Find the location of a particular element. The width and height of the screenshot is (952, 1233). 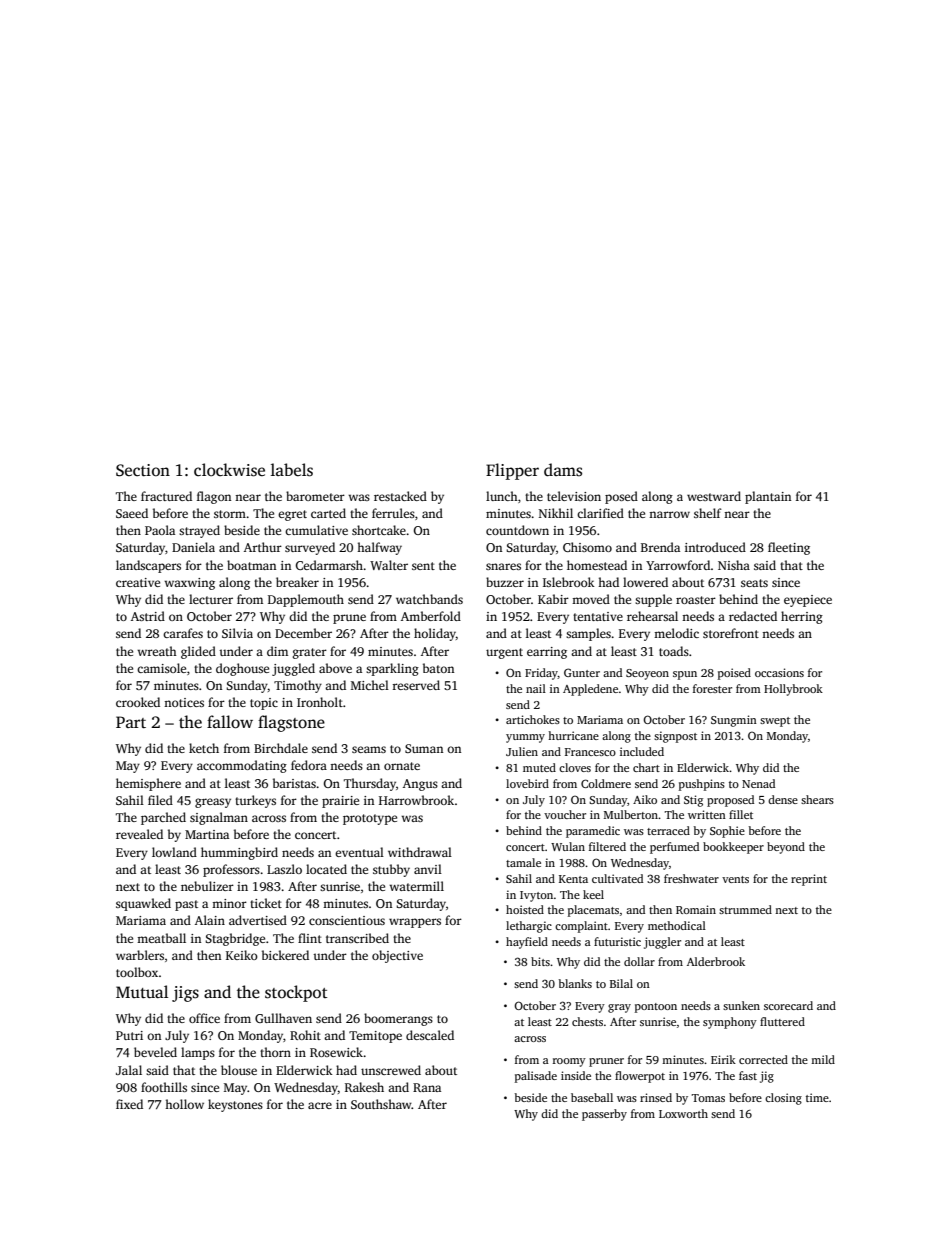

labels is located at coordinates (292, 470).
